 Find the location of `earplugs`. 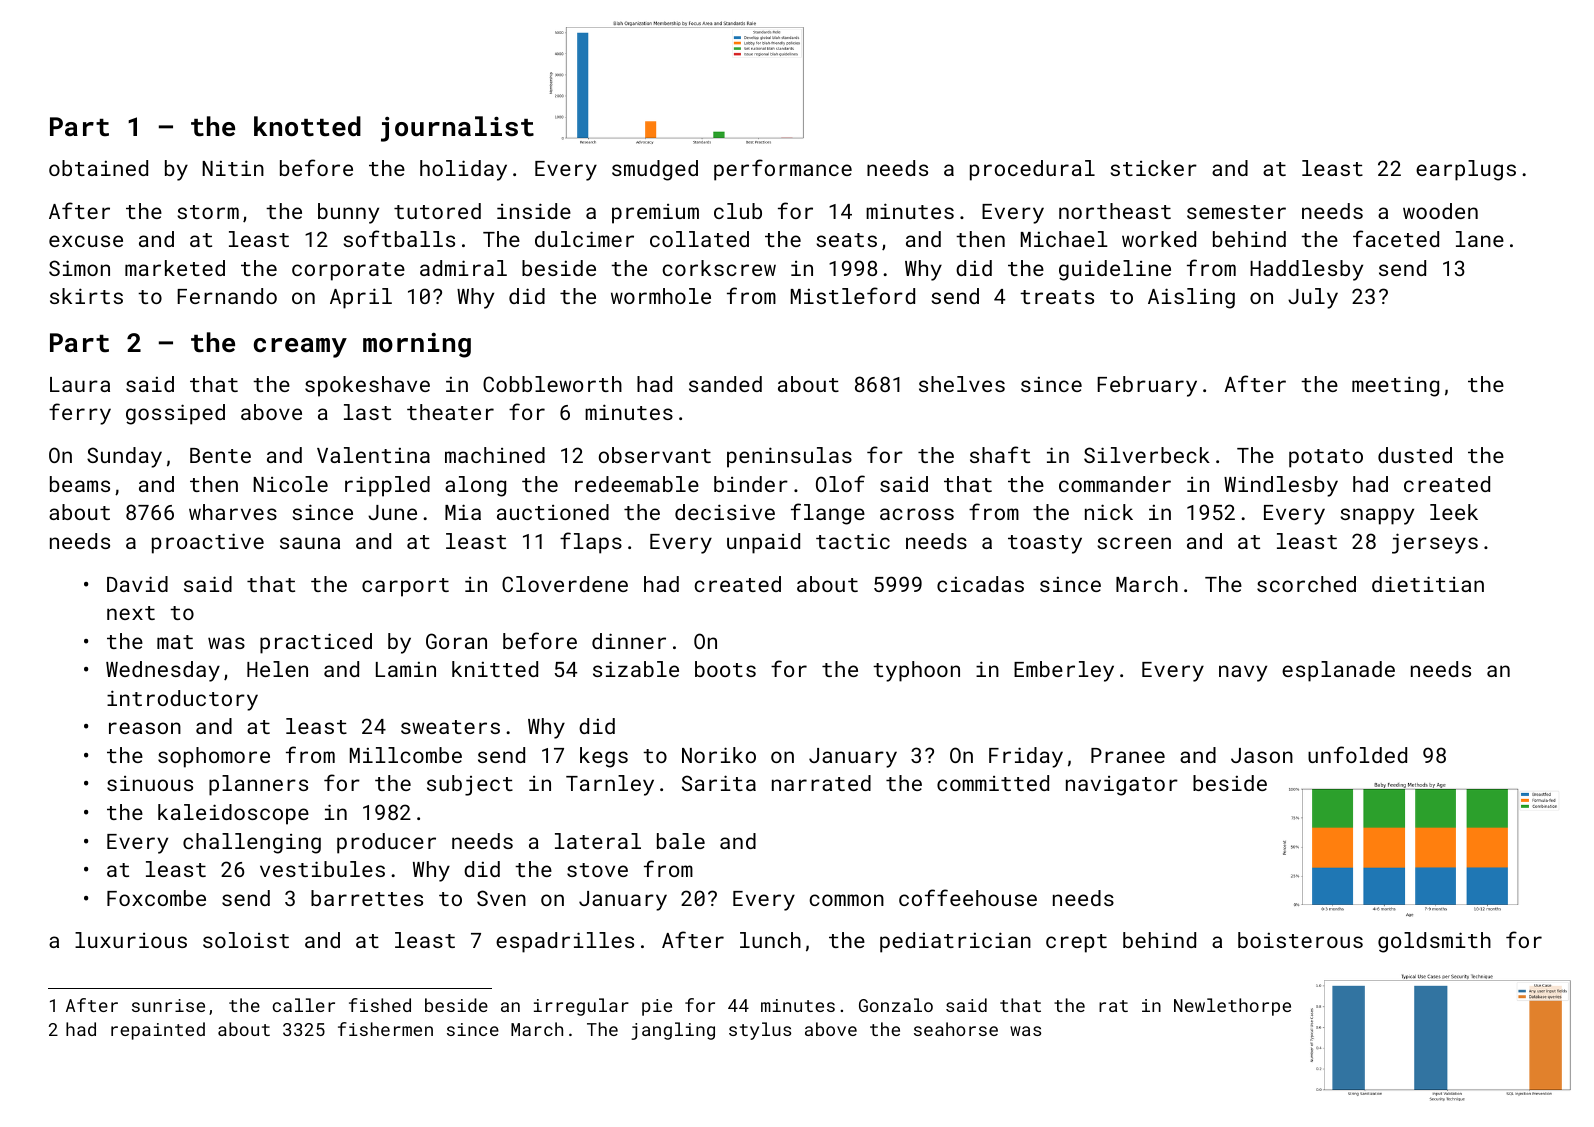

earplugs is located at coordinates (1466, 170).
